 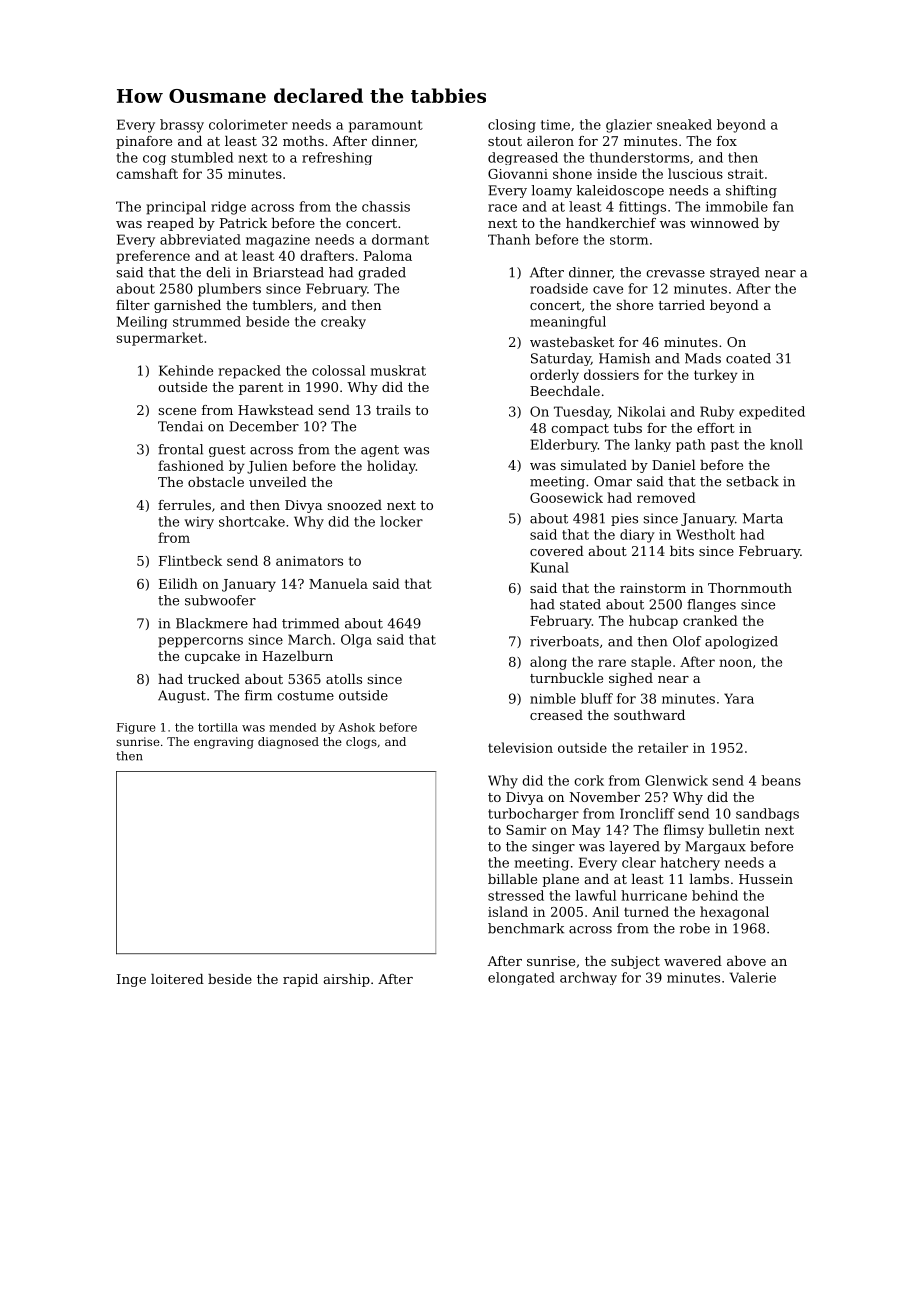 What do you see at coordinates (684, 124) in the image?
I see `sneaked` at bounding box center [684, 124].
